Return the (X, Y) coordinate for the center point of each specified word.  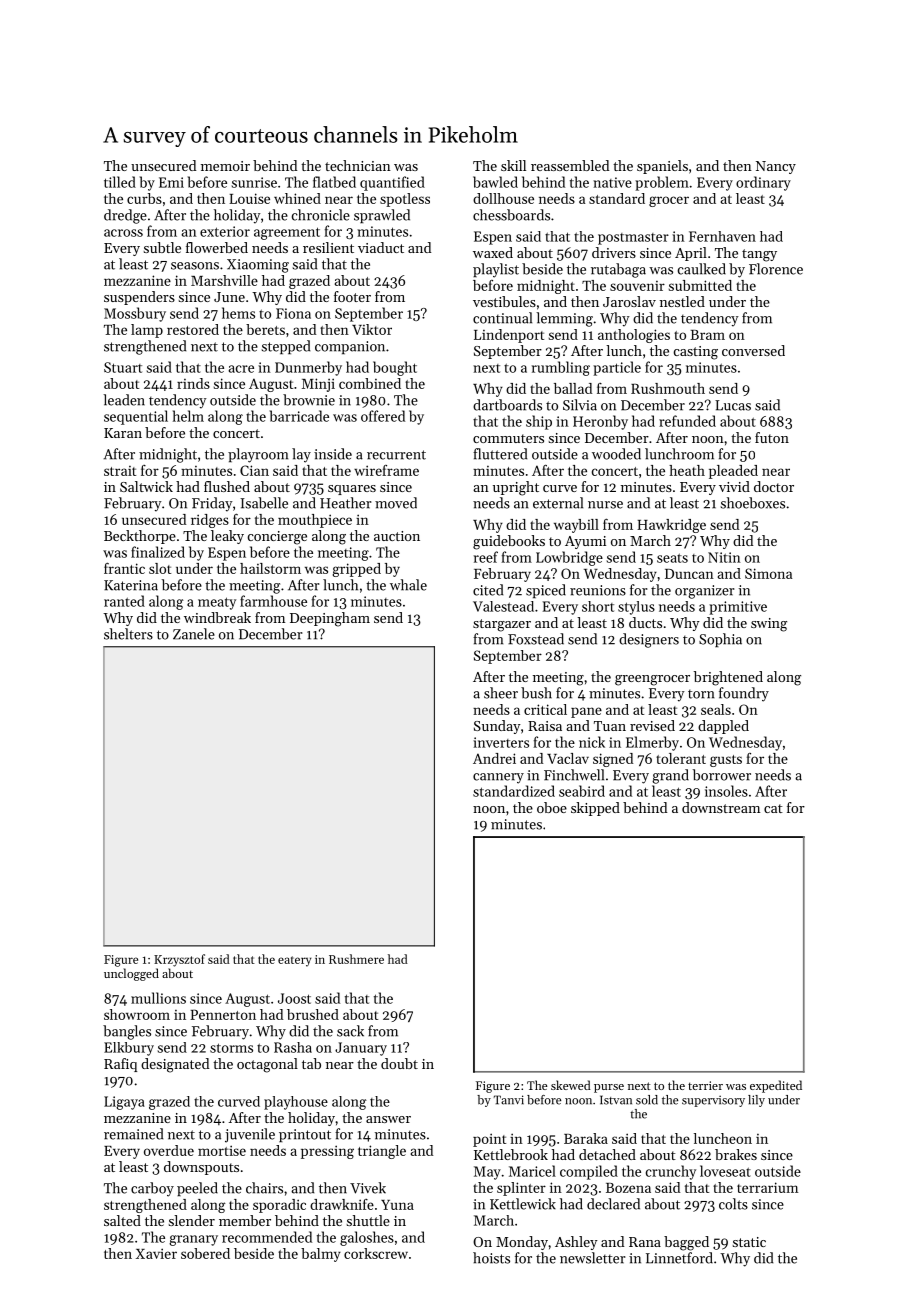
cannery (498, 778)
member (245, 1220)
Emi (171, 182)
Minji (318, 385)
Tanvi (509, 1100)
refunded (687, 421)
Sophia (720, 640)
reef (486, 557)
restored (193, 329)
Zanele (194, 634)
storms (231, 1048)
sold (647, 1100)
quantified (392, 183)
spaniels (662, 167)
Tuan (610, 726)
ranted (124, 601)
